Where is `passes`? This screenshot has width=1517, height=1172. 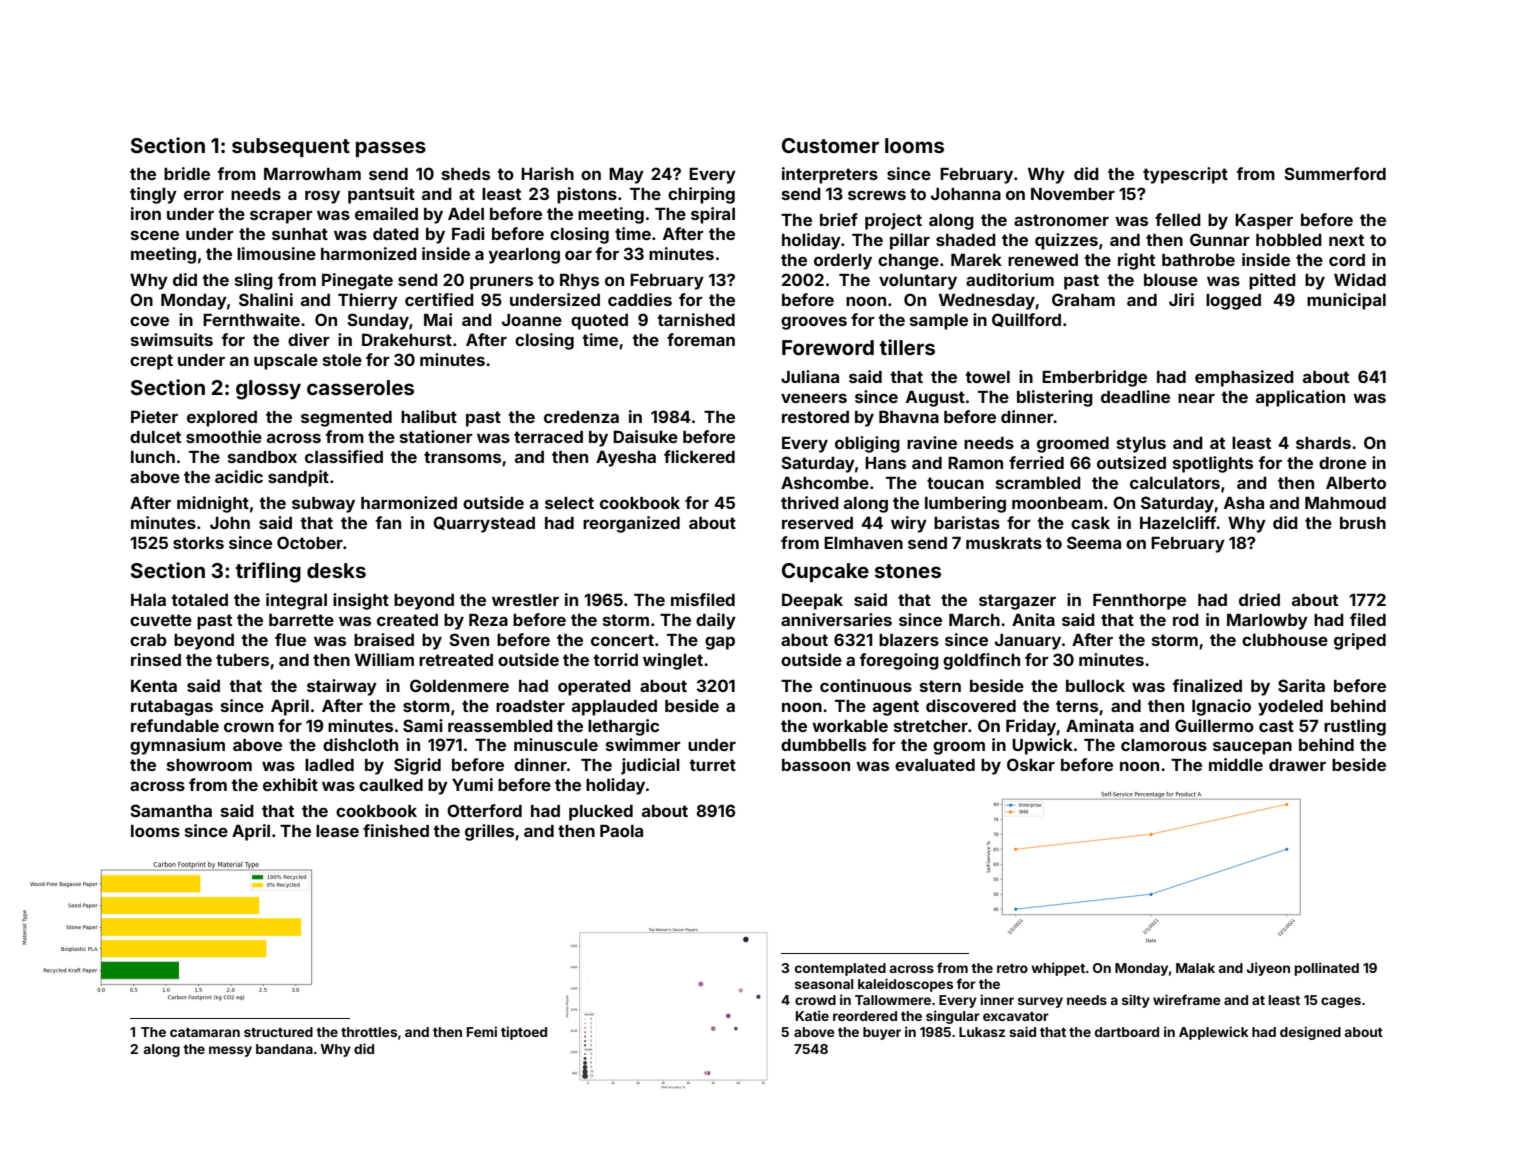
passes is located at coordinates (391, 149).
